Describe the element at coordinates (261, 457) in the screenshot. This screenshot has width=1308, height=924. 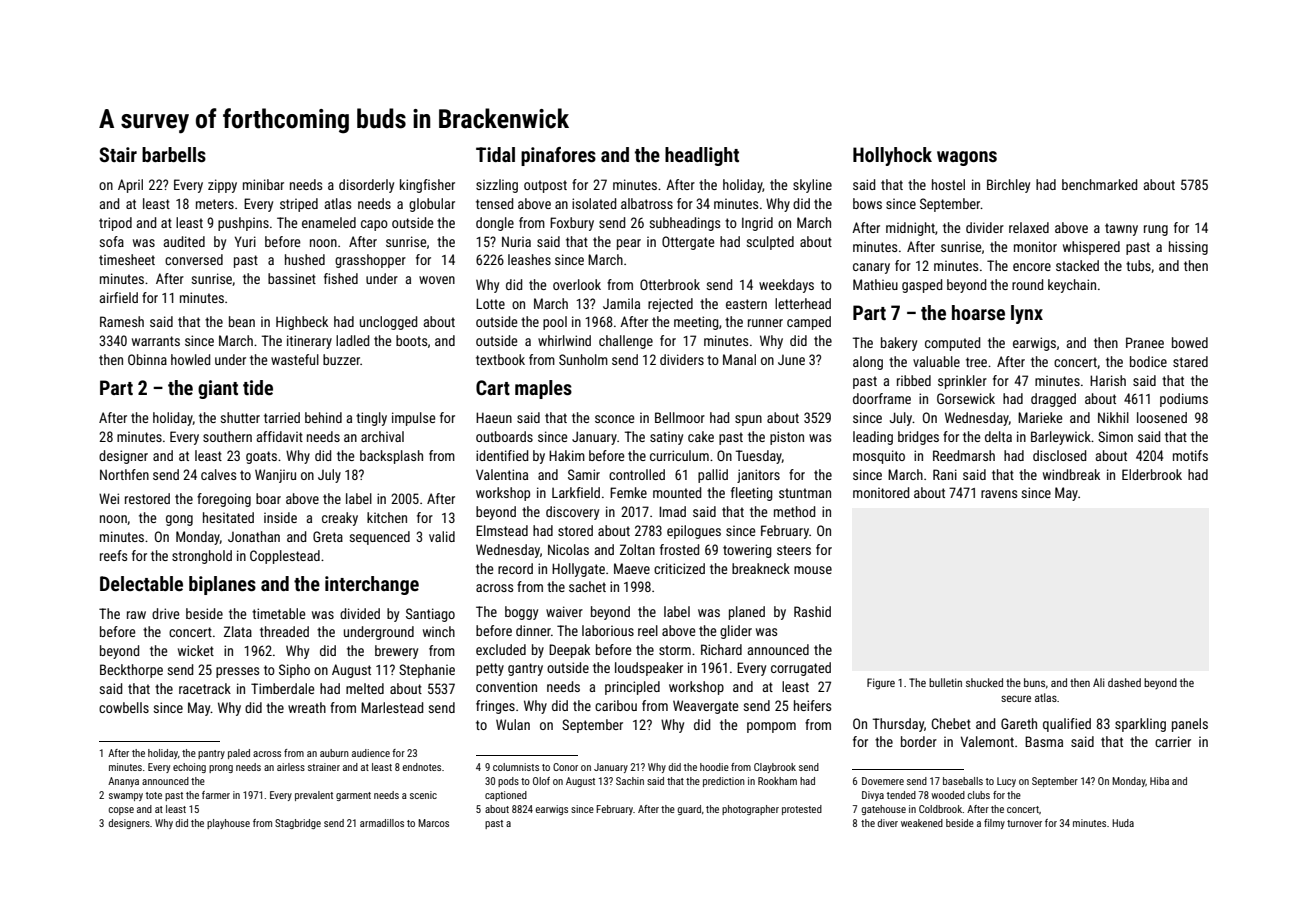
I see `goats` at that location.
